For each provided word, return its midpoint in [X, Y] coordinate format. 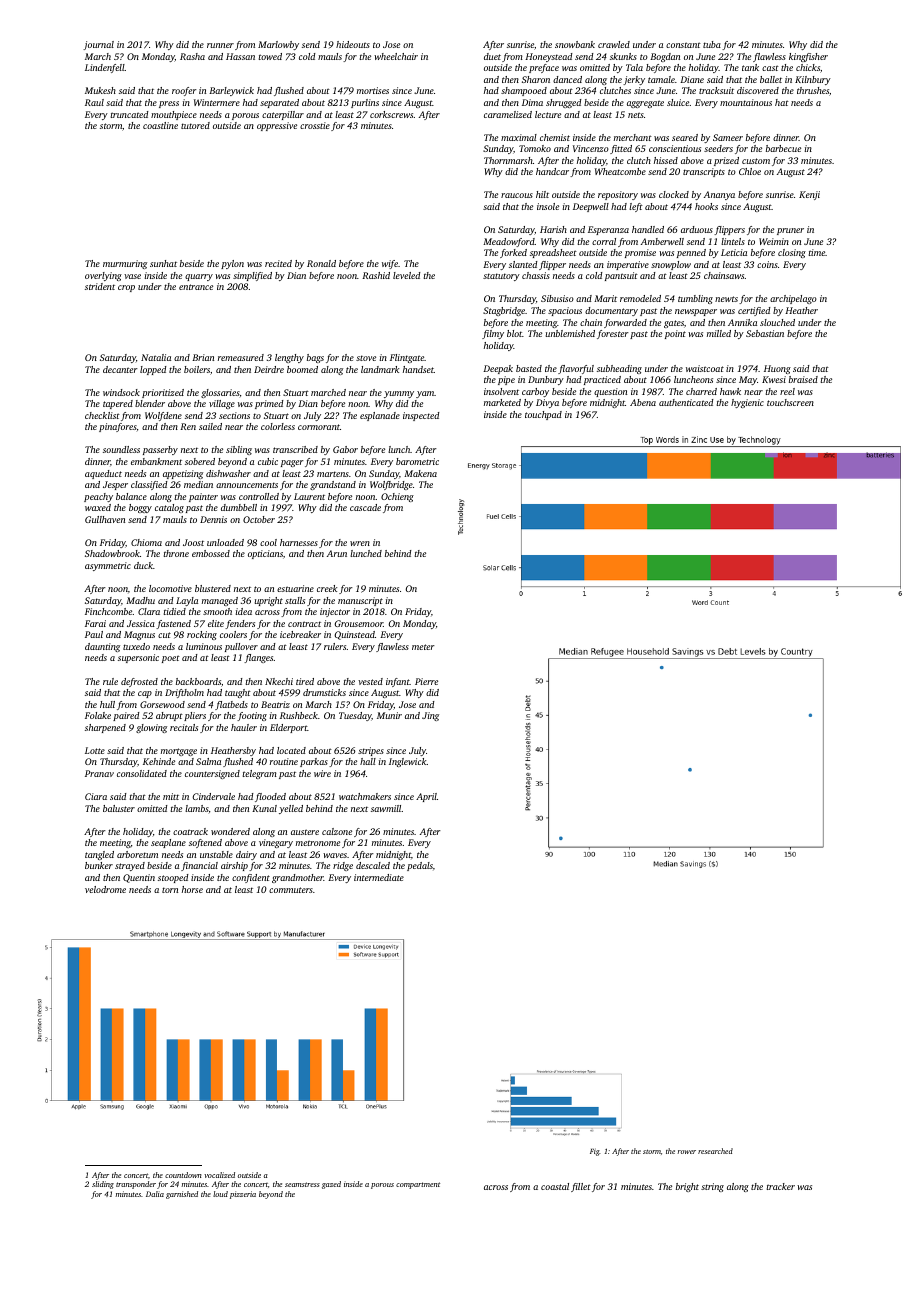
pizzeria [243, 1195]
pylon [232, 264]
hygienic [747, 403]
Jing [430, 716]
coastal [555, 1186]
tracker [781, 1186]
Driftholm [184, 693]
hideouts [353, 44]
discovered [758, 90]
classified [149, 485]
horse [192, 889]
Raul [94, 102]
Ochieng [397, 497]
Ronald [321, 263]
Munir [389, 715]
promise [640, 253]
